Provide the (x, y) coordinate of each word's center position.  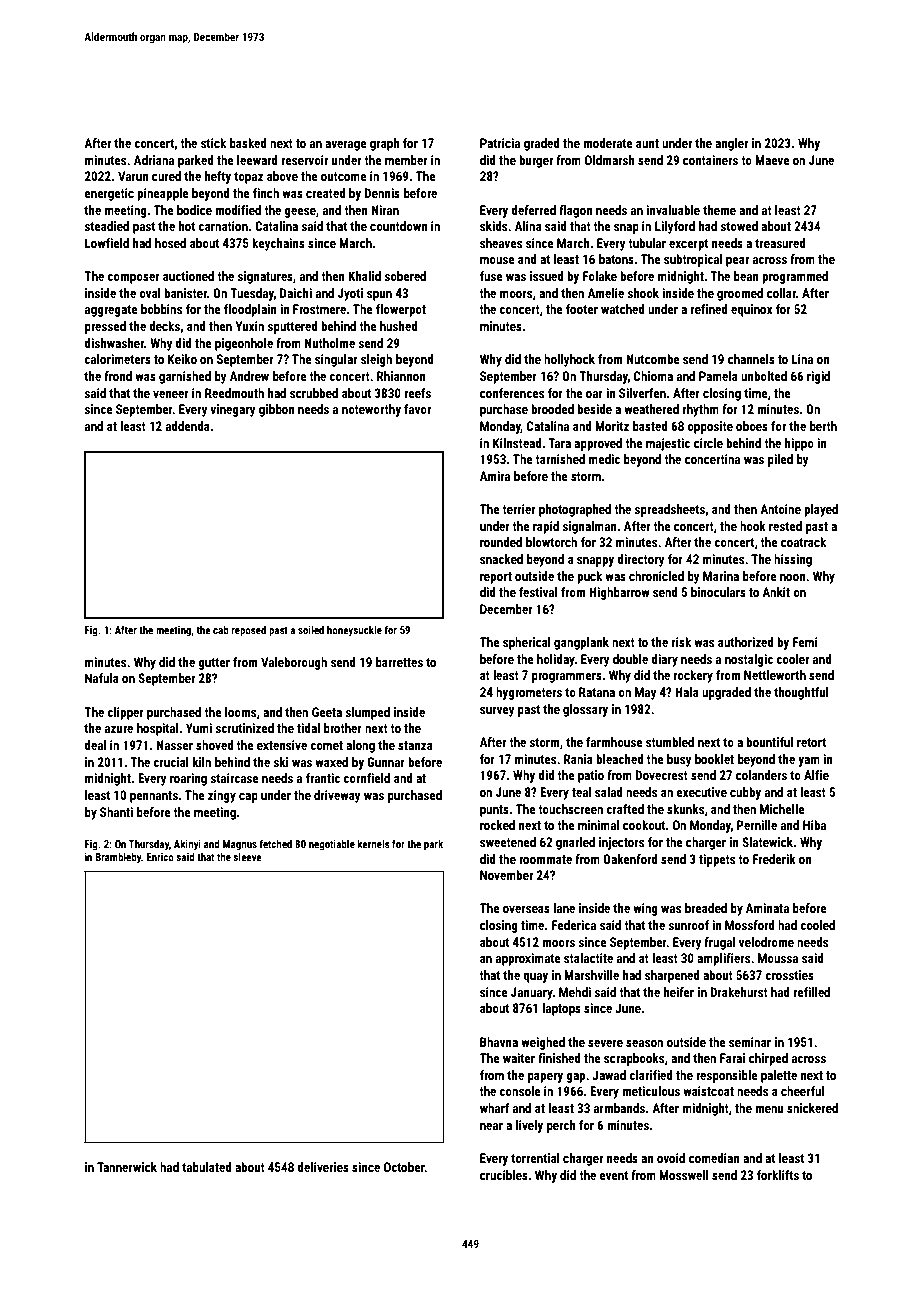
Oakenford (630, 859)
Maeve (772, 160)
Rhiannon (401, 376)
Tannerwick (127, 1167)
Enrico (160, 857)
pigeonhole (244, 344)
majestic (668, 444)
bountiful (769, 742)
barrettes (399, 662)
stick (213, 143)
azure (119, 729)
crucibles (504, 1175)
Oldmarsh (610, 160)
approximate (528, 959)
